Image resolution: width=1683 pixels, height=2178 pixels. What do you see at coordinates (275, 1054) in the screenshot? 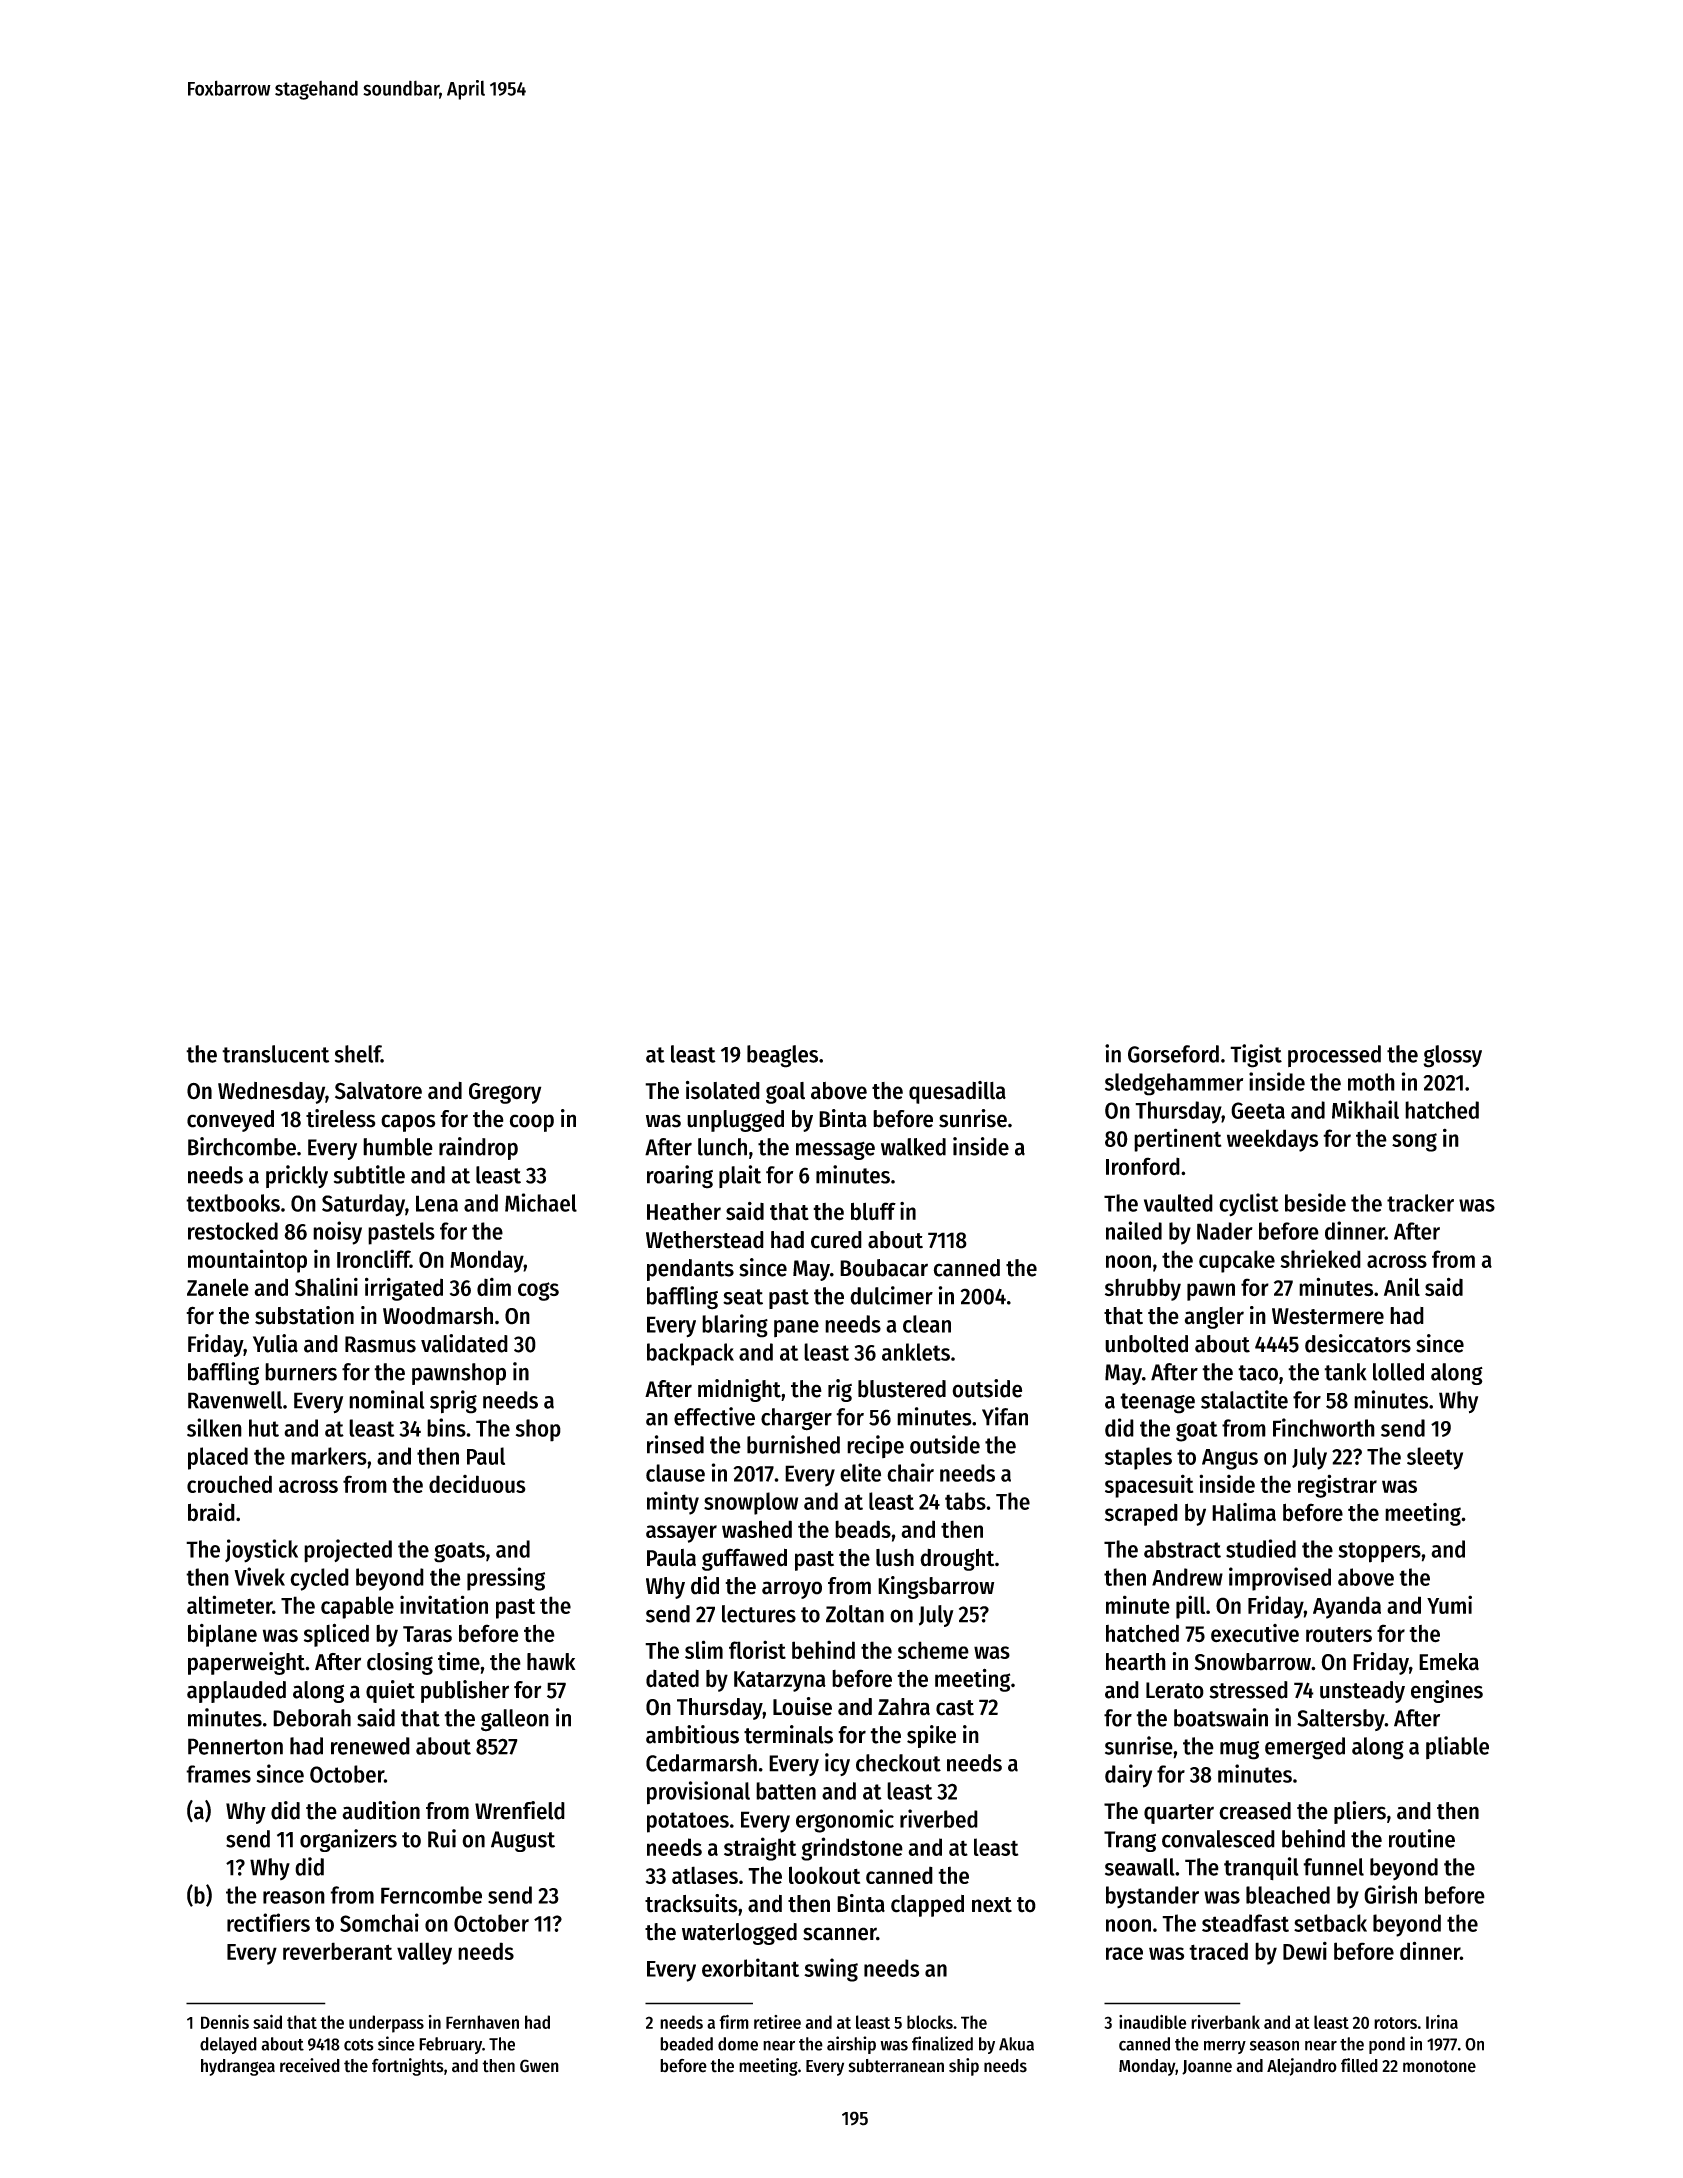
I see `translucent` at bounding box center [275, 1054].
